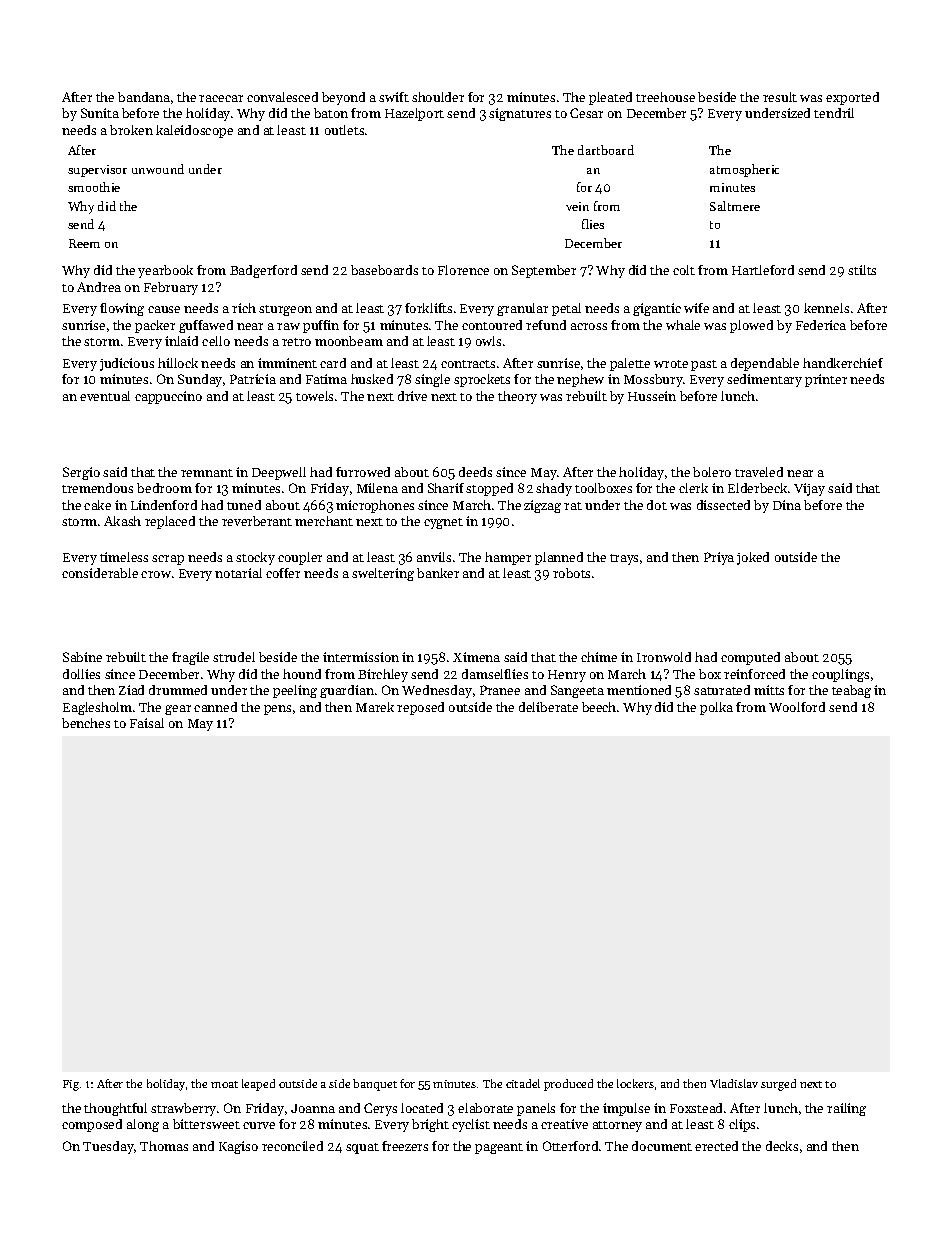 This screenshot has width=952, height=1233. I want to click on Marek, so click(375, 707).
